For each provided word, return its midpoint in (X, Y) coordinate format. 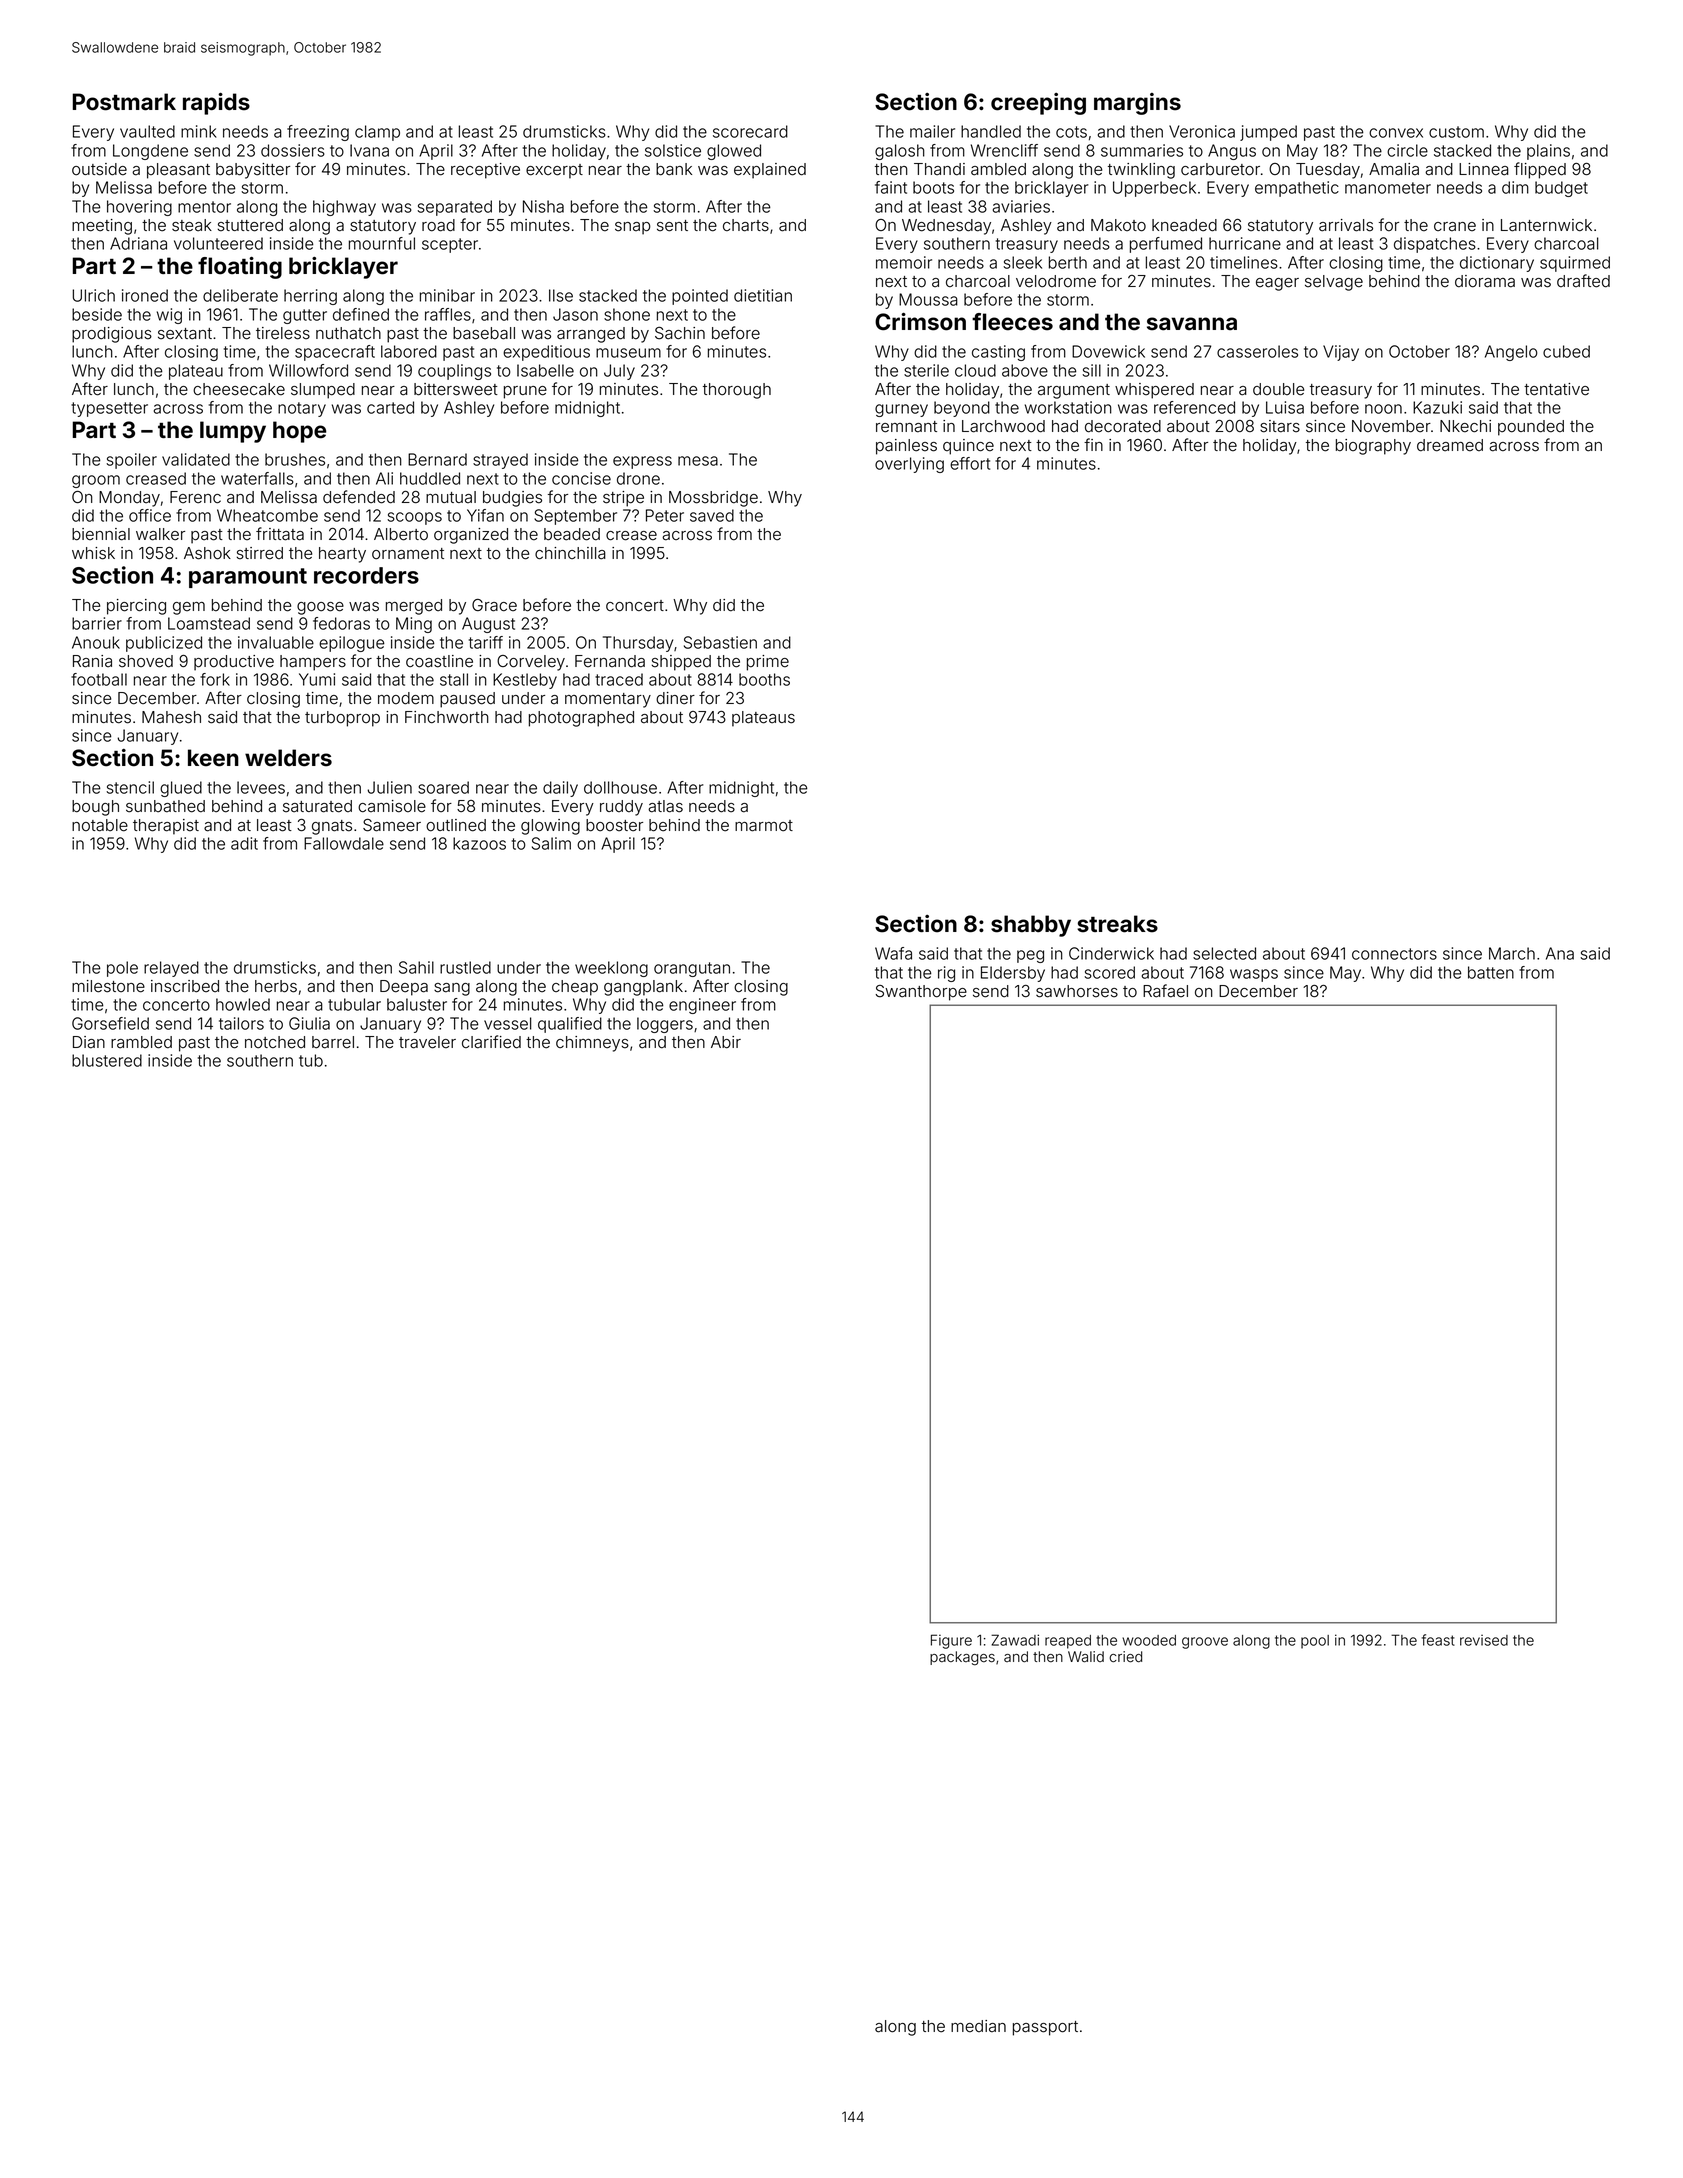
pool (1315, 1642)
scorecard (750, 131)
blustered (107, 1060)
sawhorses (1077, 991)
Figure (951, 1641)
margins (1137, 104)
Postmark (124, 102)
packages (962, 1658)
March (1512, 953)
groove (1205, 1643)
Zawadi (1015, 1640)
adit (244, 843)
